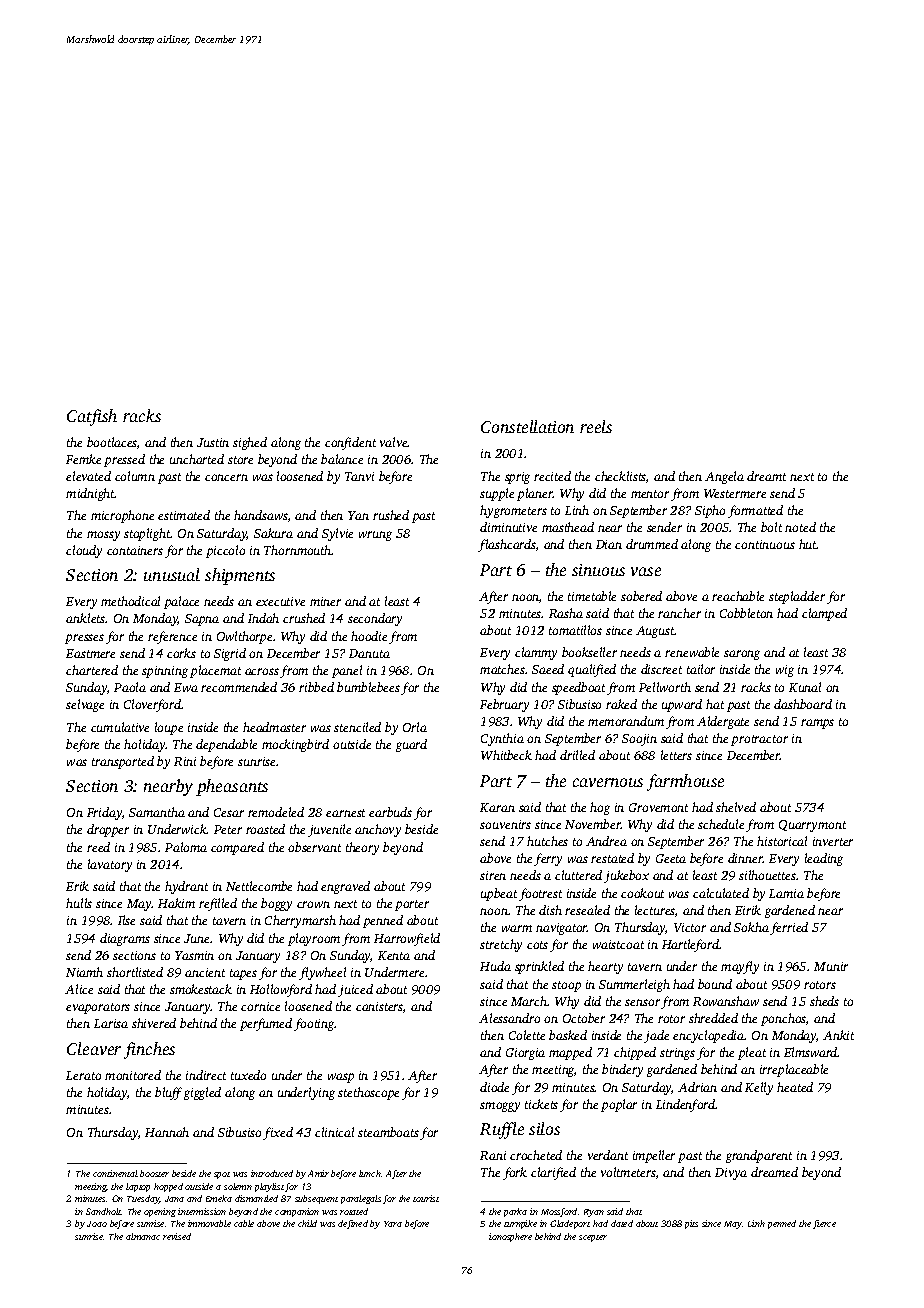 The width and height of the page is (924, 1308). Describe the element at coordinates (240, 460) in the page. I see `store` at that location.
